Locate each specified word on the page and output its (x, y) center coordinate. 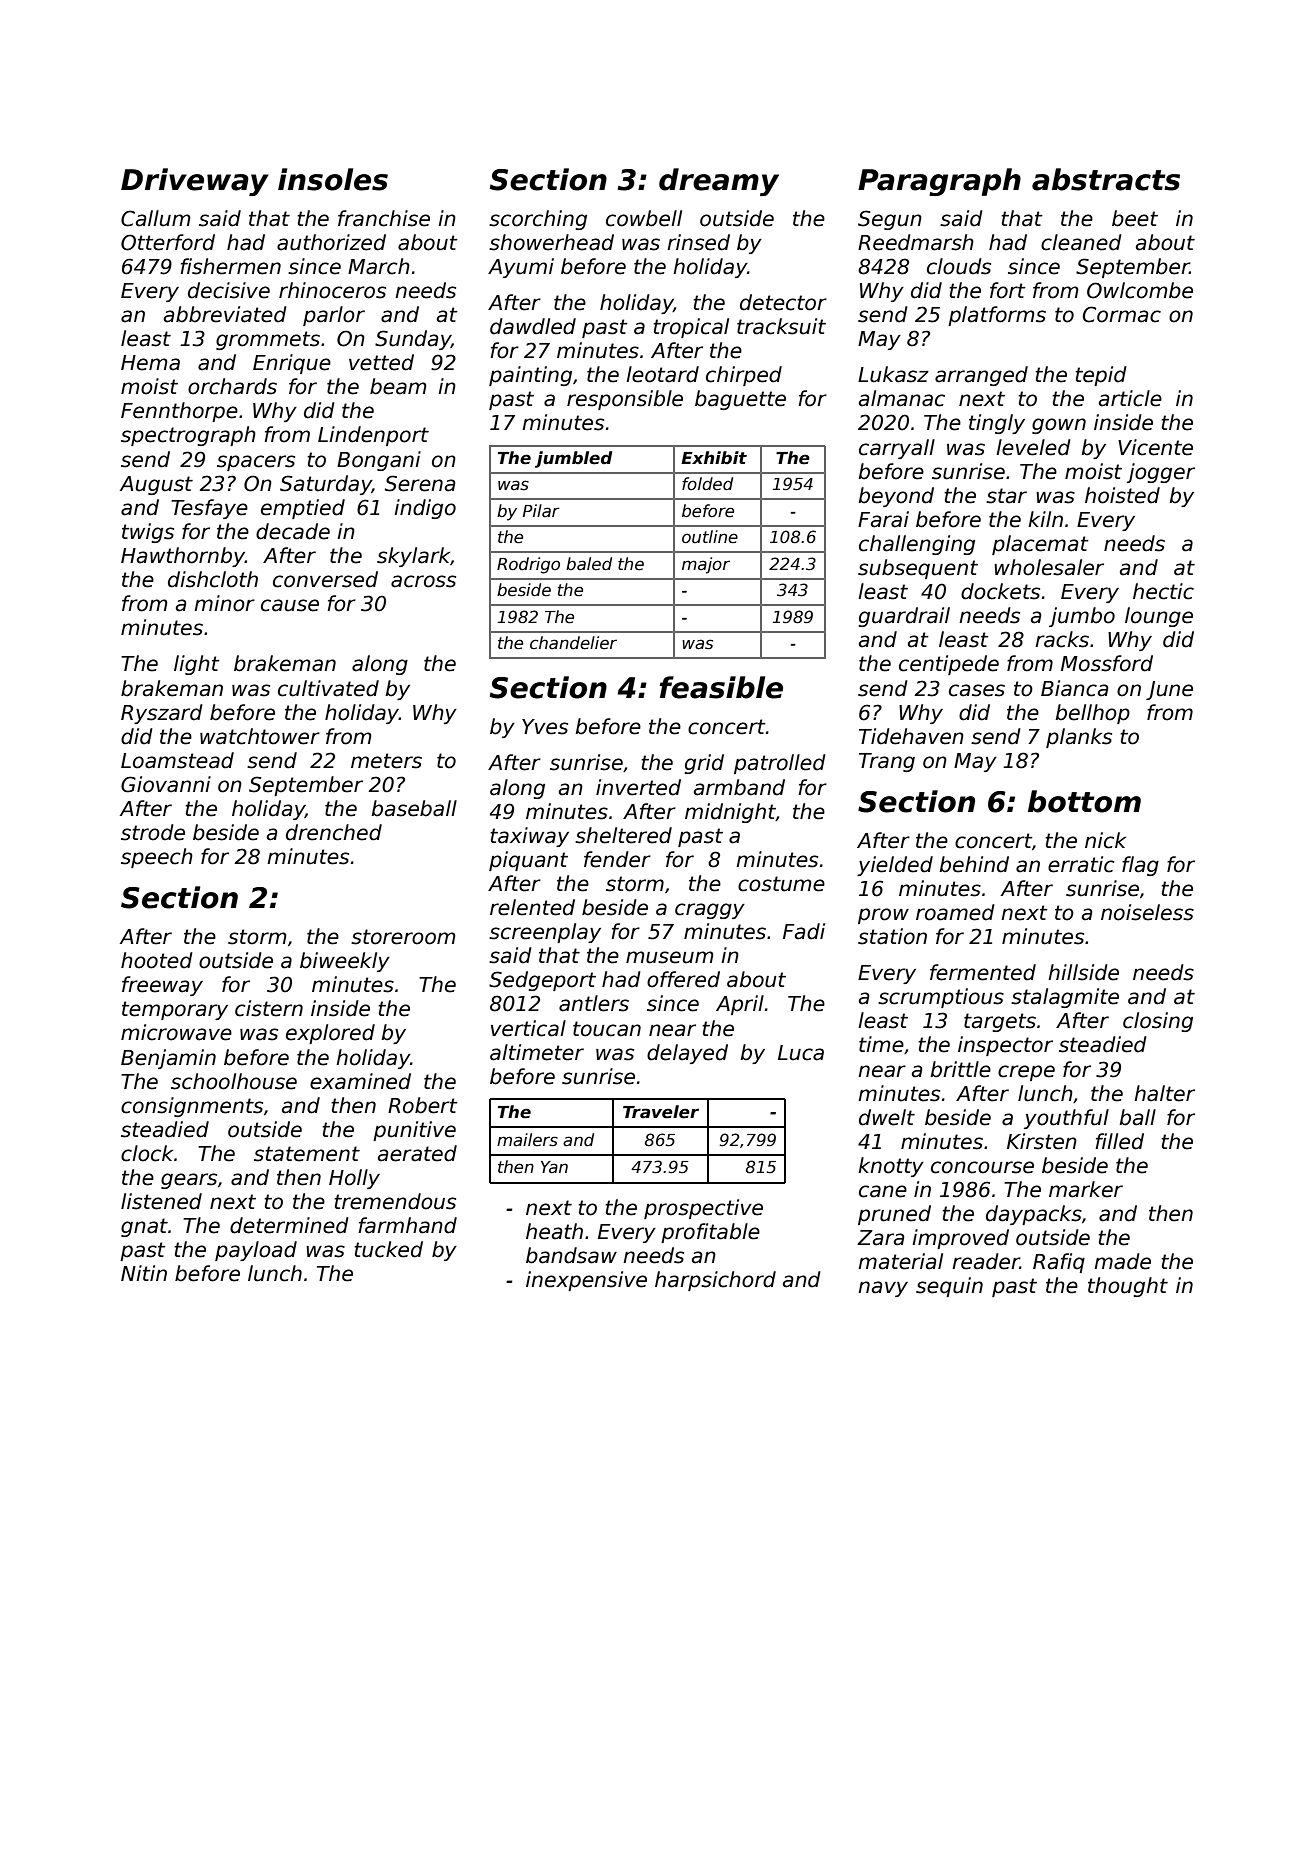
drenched (334, 832)
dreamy (719, 182)
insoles (333, 179)
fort (1008, 290)
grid (704, 764)
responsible (625, 400)
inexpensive (586, 1281)
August (156, 485)
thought (1128, 1287)
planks (1079, 738)
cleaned (1081, 242)
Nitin (144, 1273)
